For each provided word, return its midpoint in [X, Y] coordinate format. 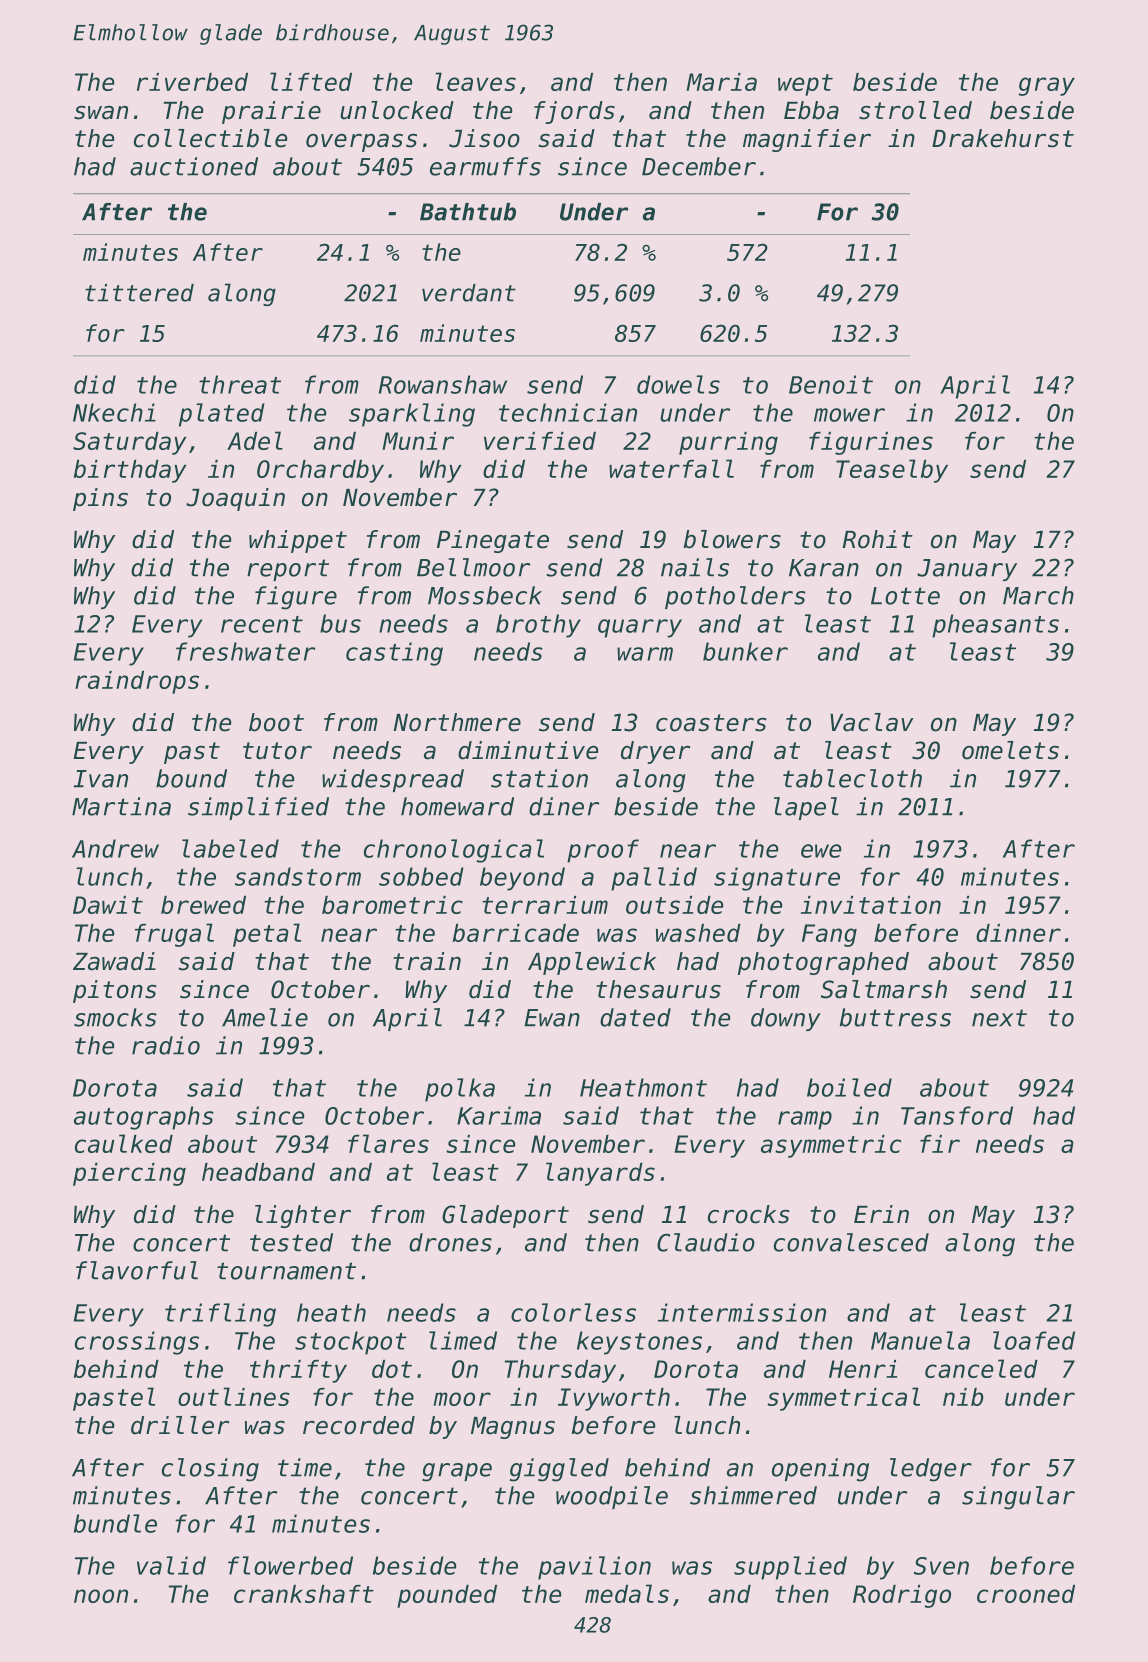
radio [166, 1045]
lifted [311, 81]
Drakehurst [1003, 138]
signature [777, 879]
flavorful [137, 1270]
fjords [574, 112]
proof [603, 851]
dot [392, 1369]
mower [849, 415]
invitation [871, 905]
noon [101, 1596]
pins [100, 499]
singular [1018, 1498]
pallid [654, 879]
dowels [678, 384]
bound [191, 778]
